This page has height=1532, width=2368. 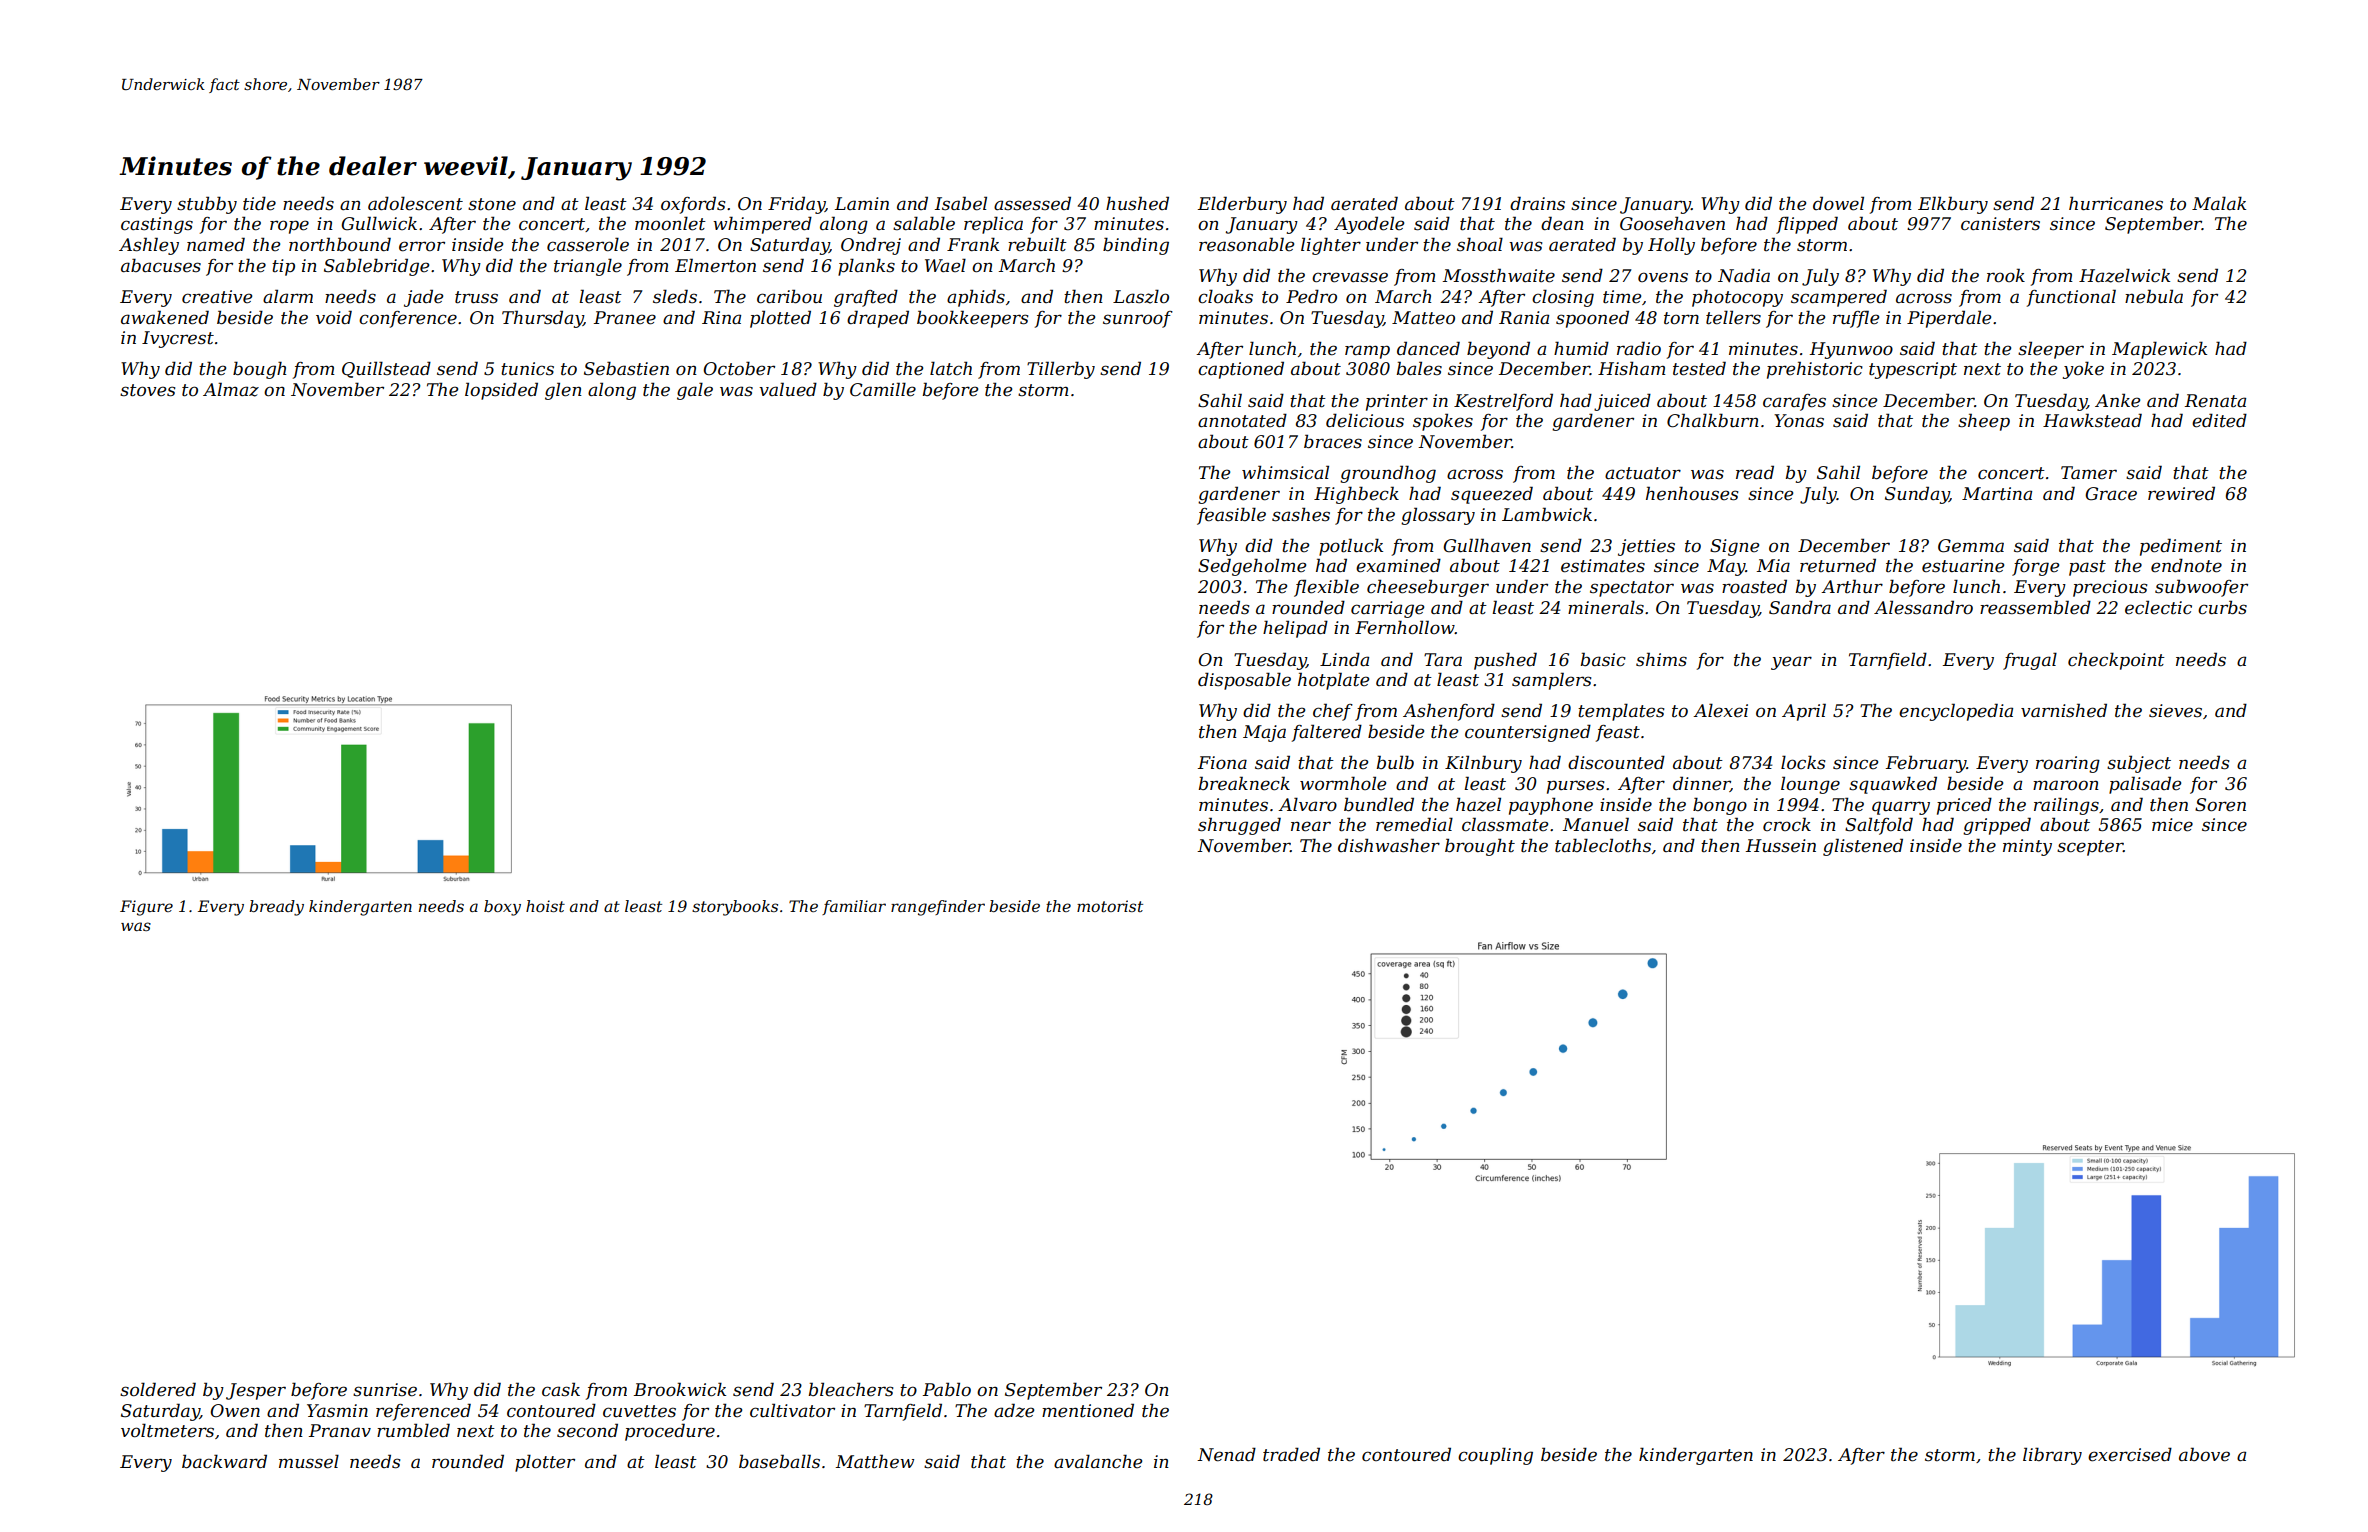 What do you see at coordinates (501, 391) in the page?
I see `lopsided` at bounding box center [501, 391].
